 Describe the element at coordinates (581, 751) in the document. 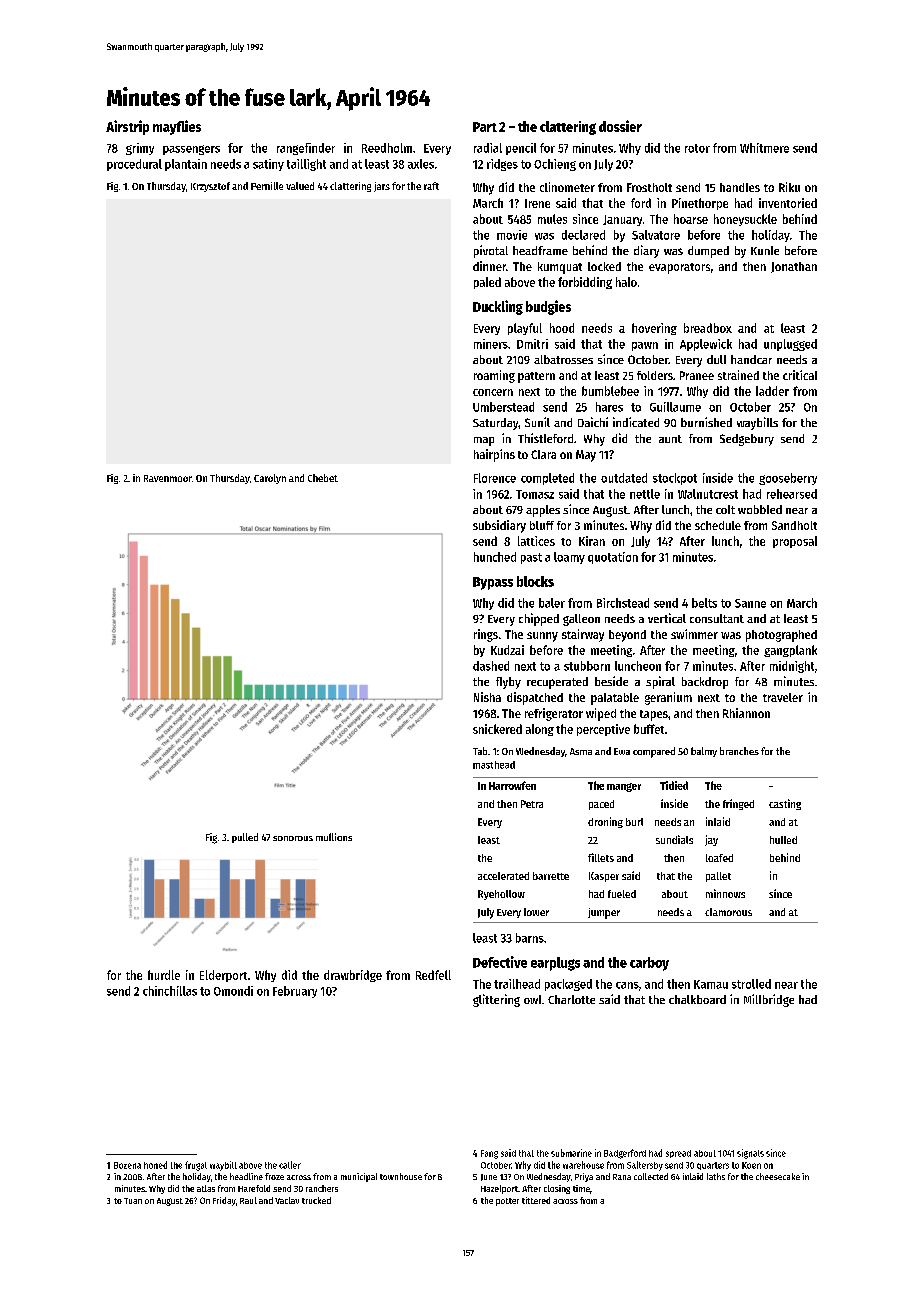

I see `Asma` at that location.
